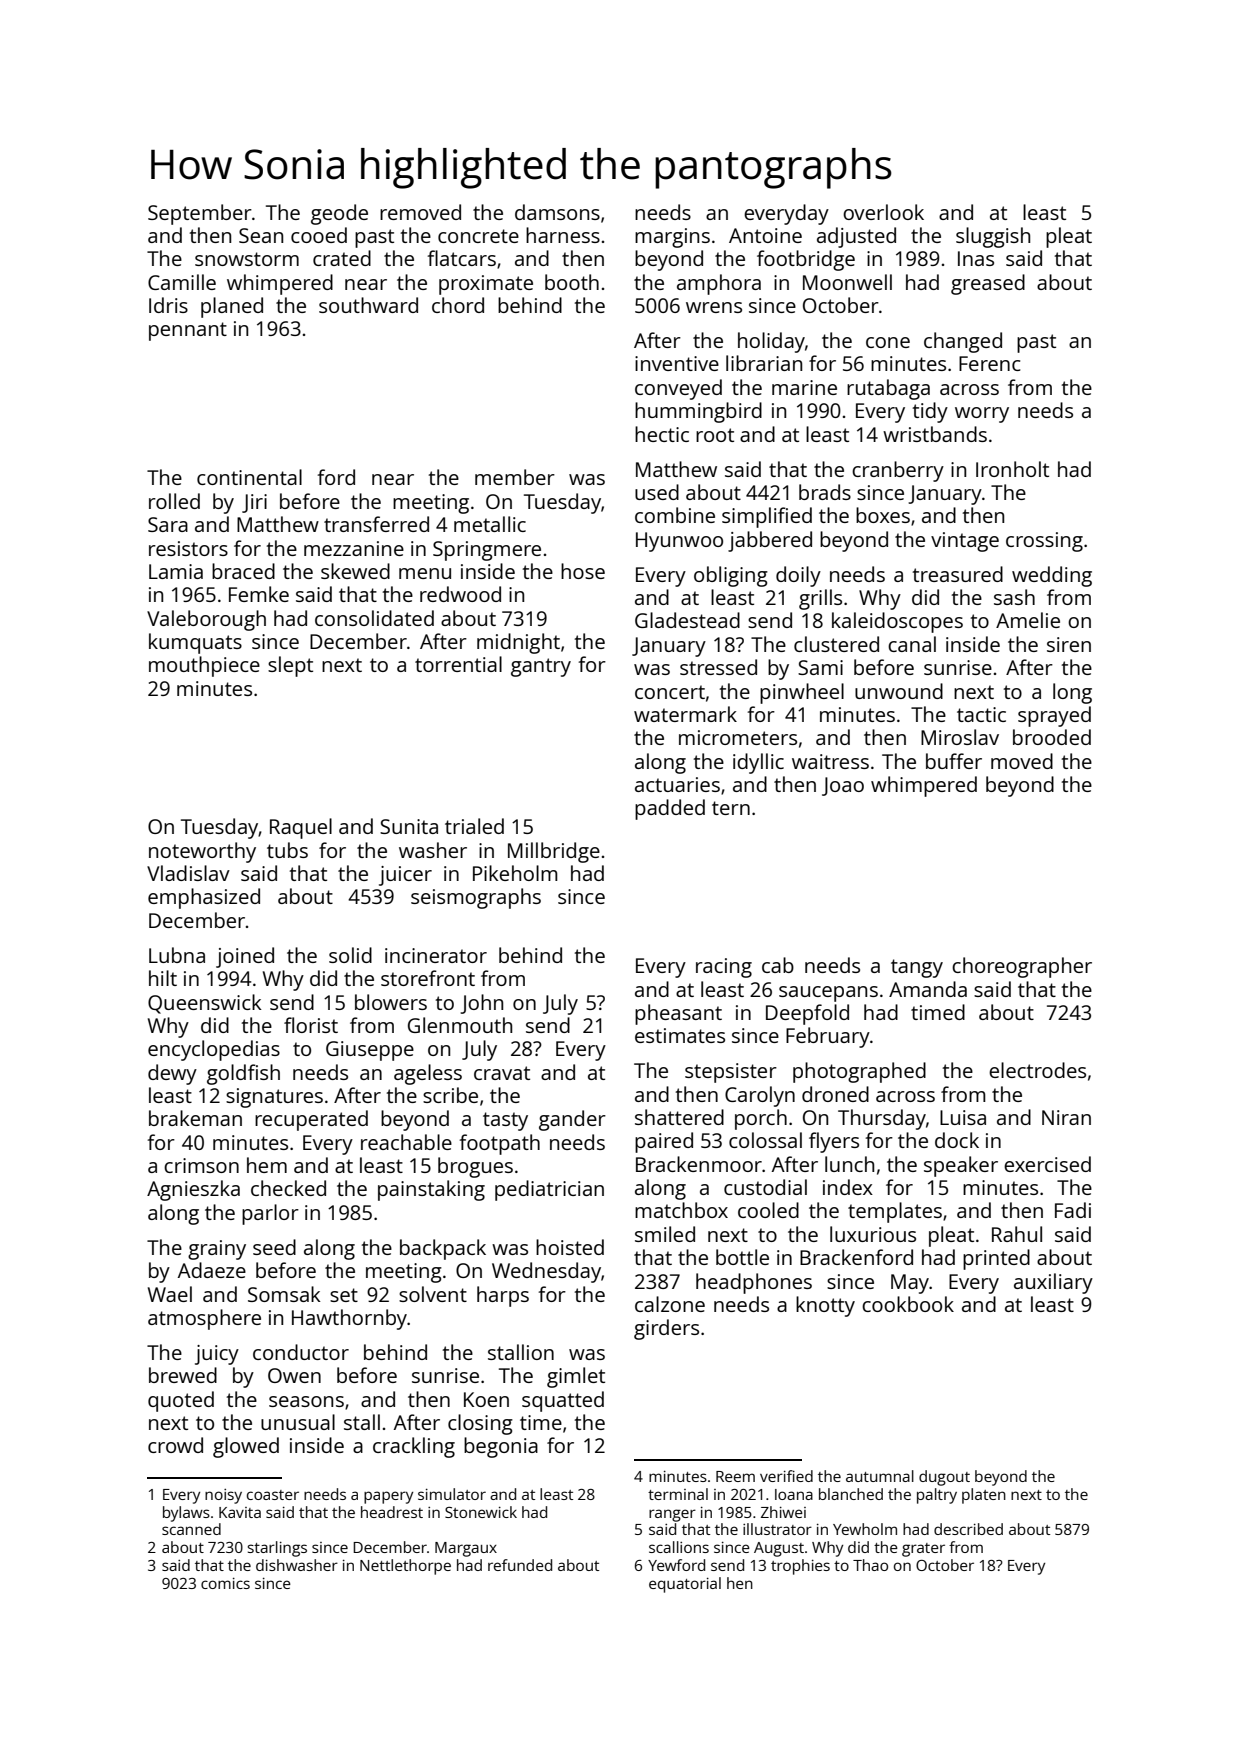 The width and height of the screenshot is (1240, 1754). Describe the element at coordinates (1053, 1283) in the screenshot. I see `auxiliary` at that location.
